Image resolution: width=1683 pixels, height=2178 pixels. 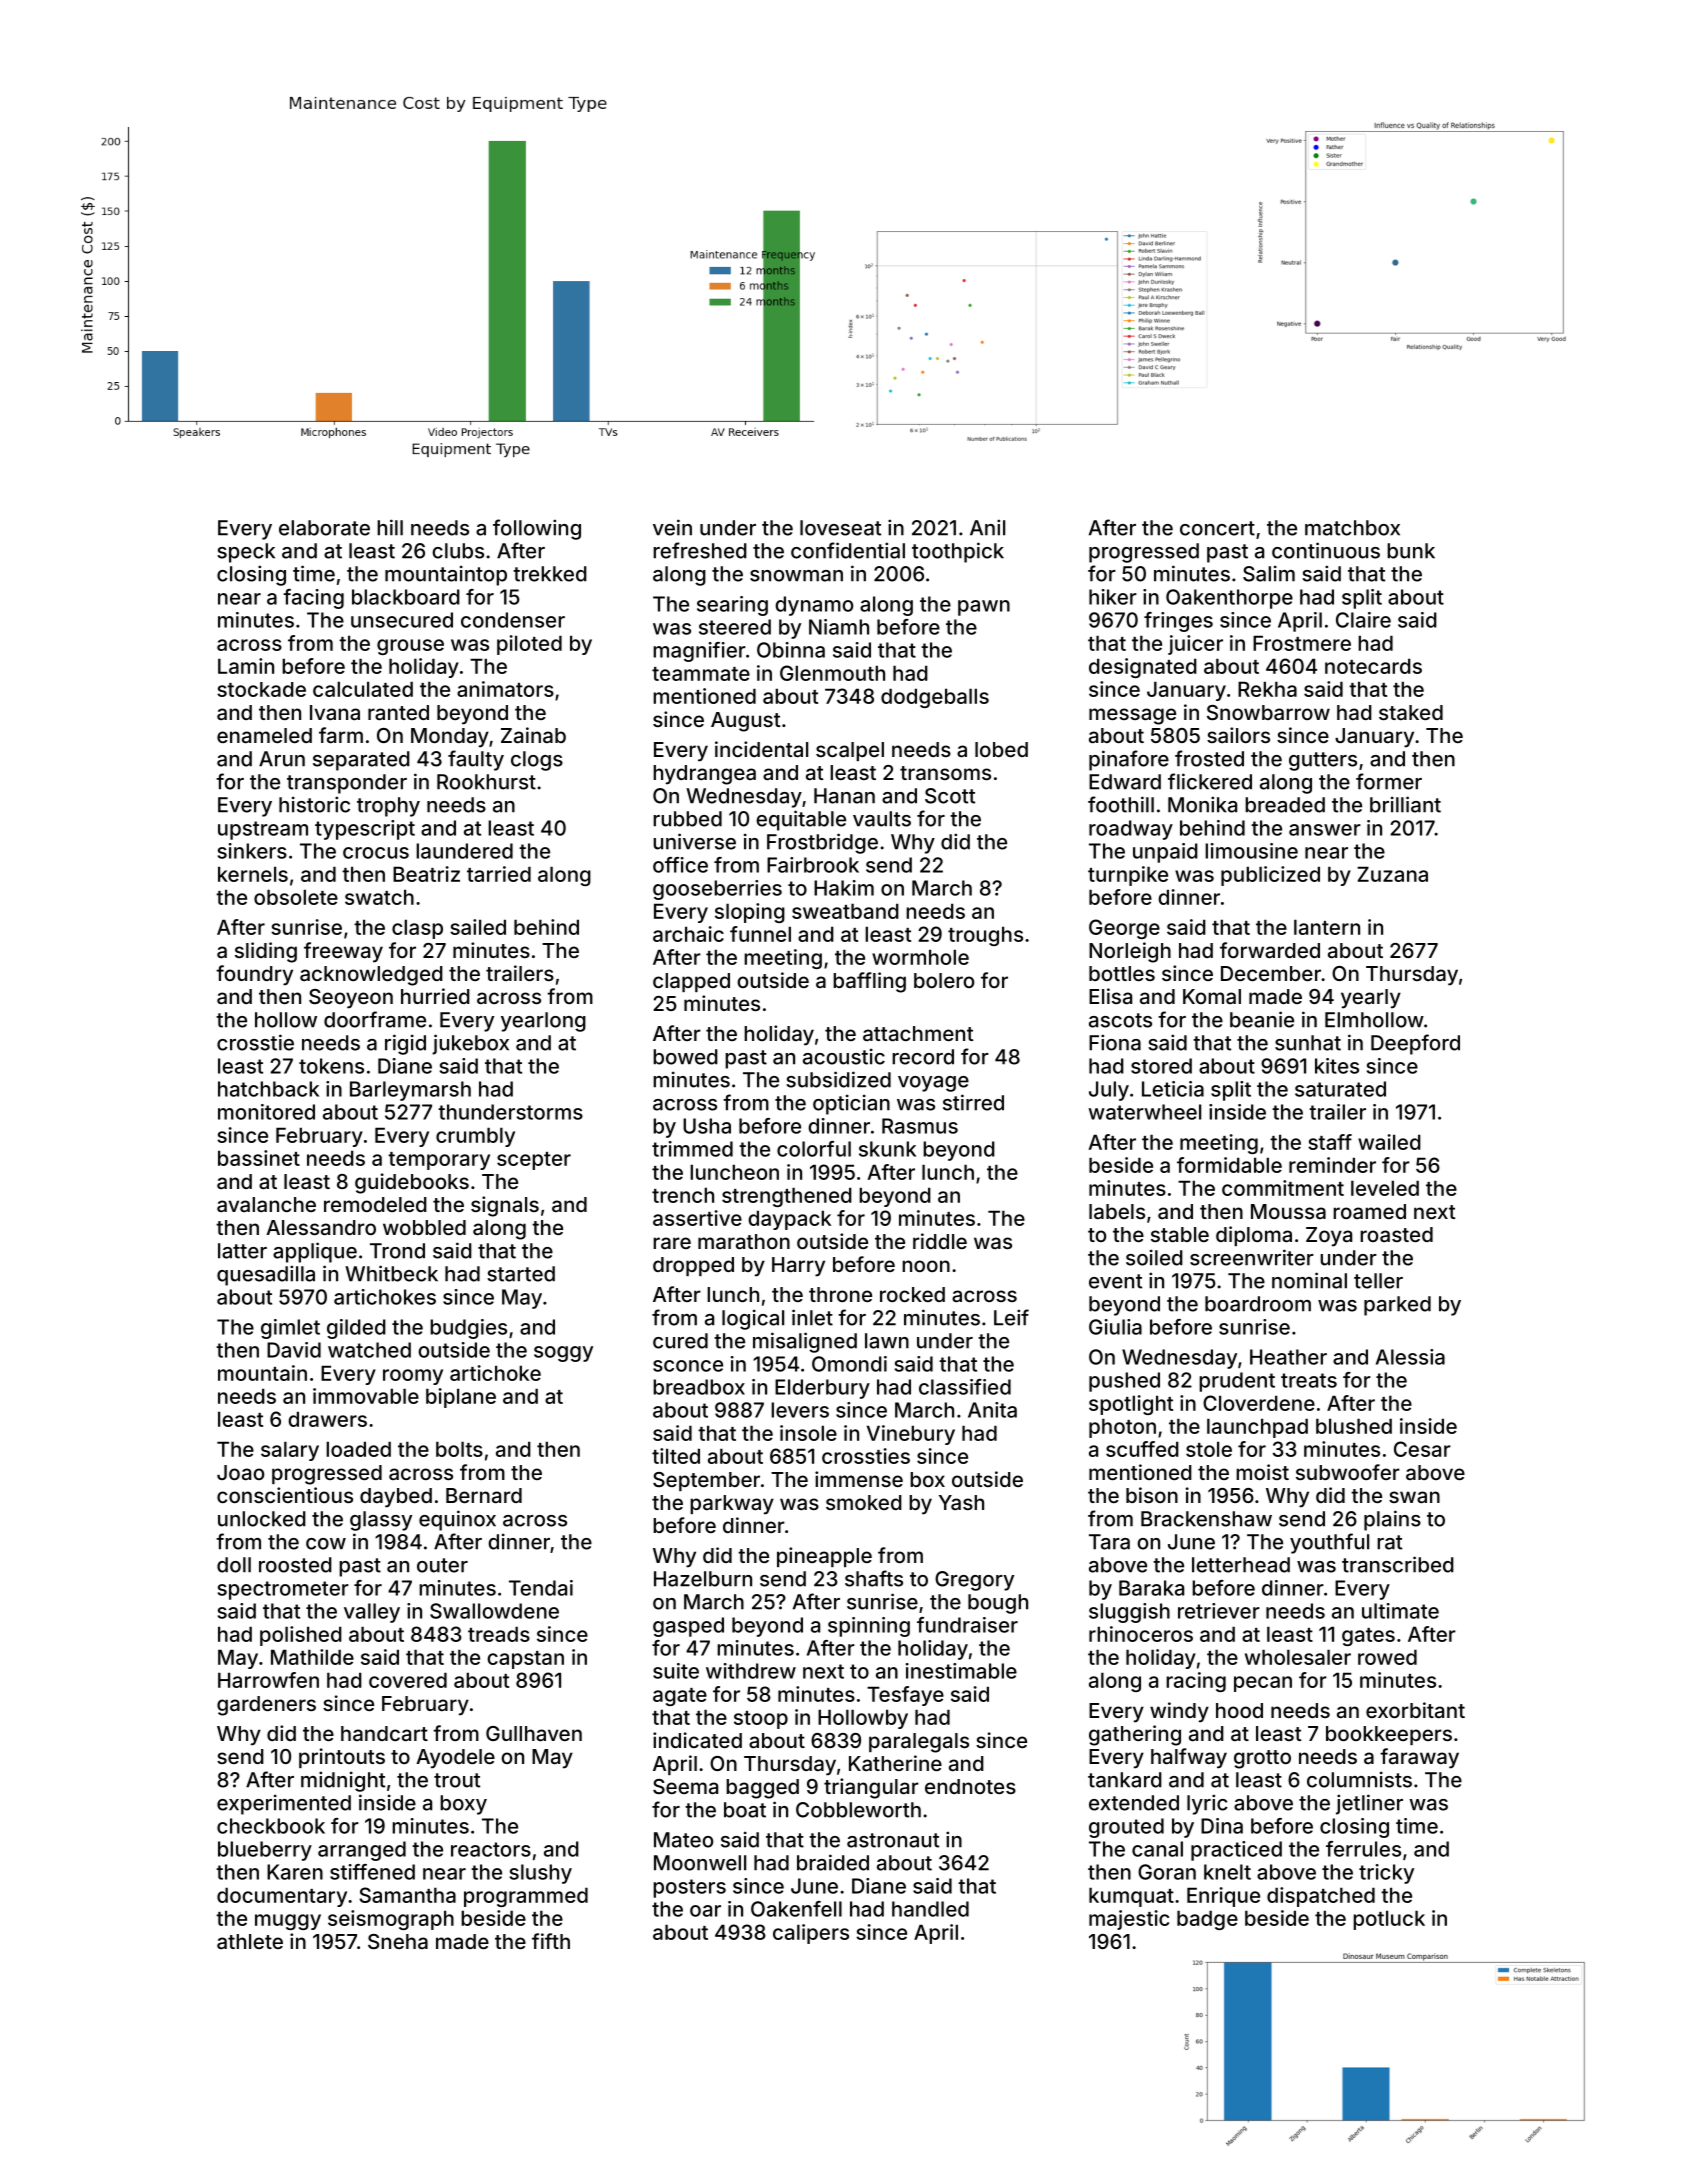 What do you see at coordinates (717, 890) in the screenshot?
I see `gooseberries` at bounding box center [717, 890].
